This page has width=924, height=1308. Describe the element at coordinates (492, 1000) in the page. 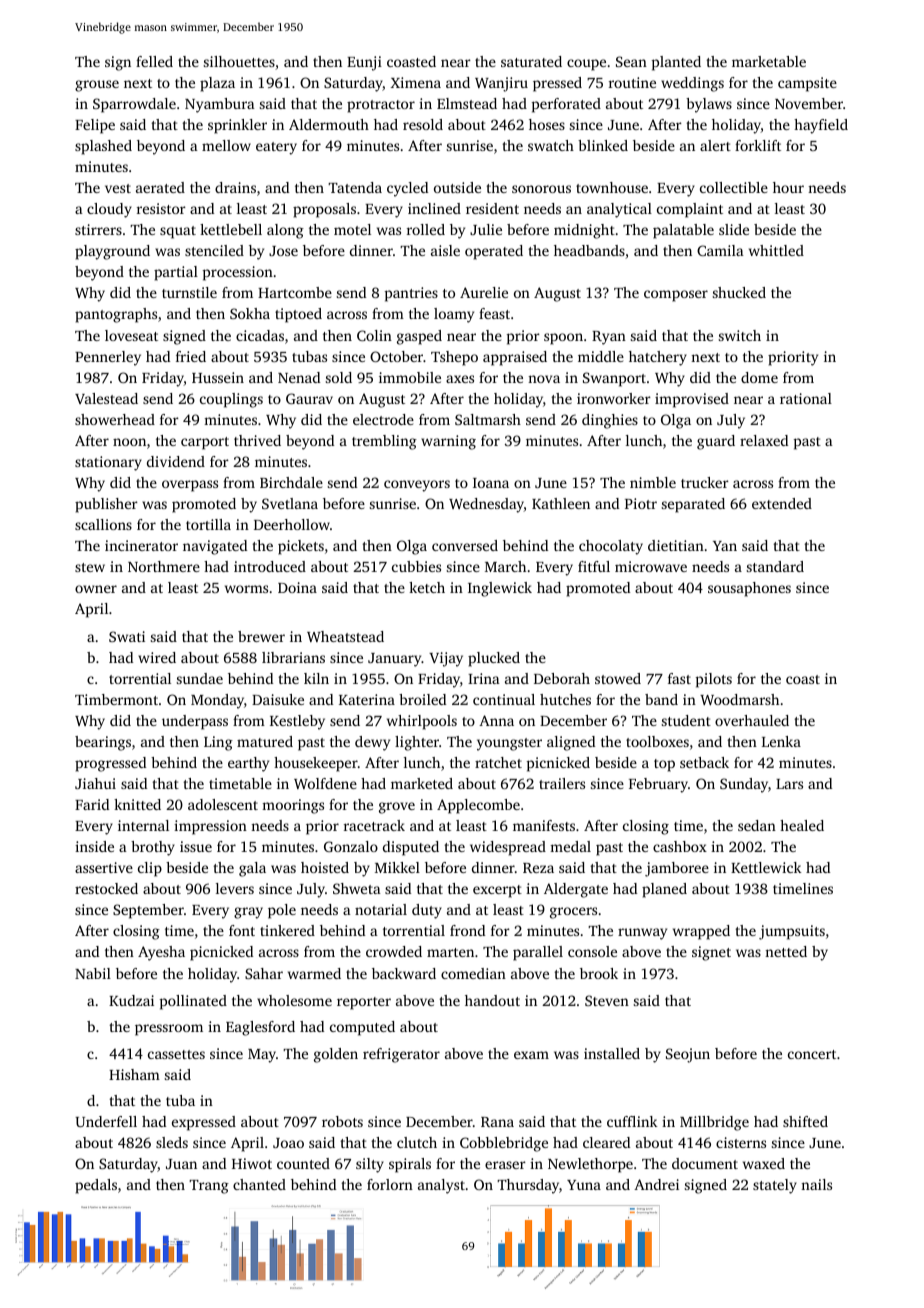

I see `handout` at that location.
